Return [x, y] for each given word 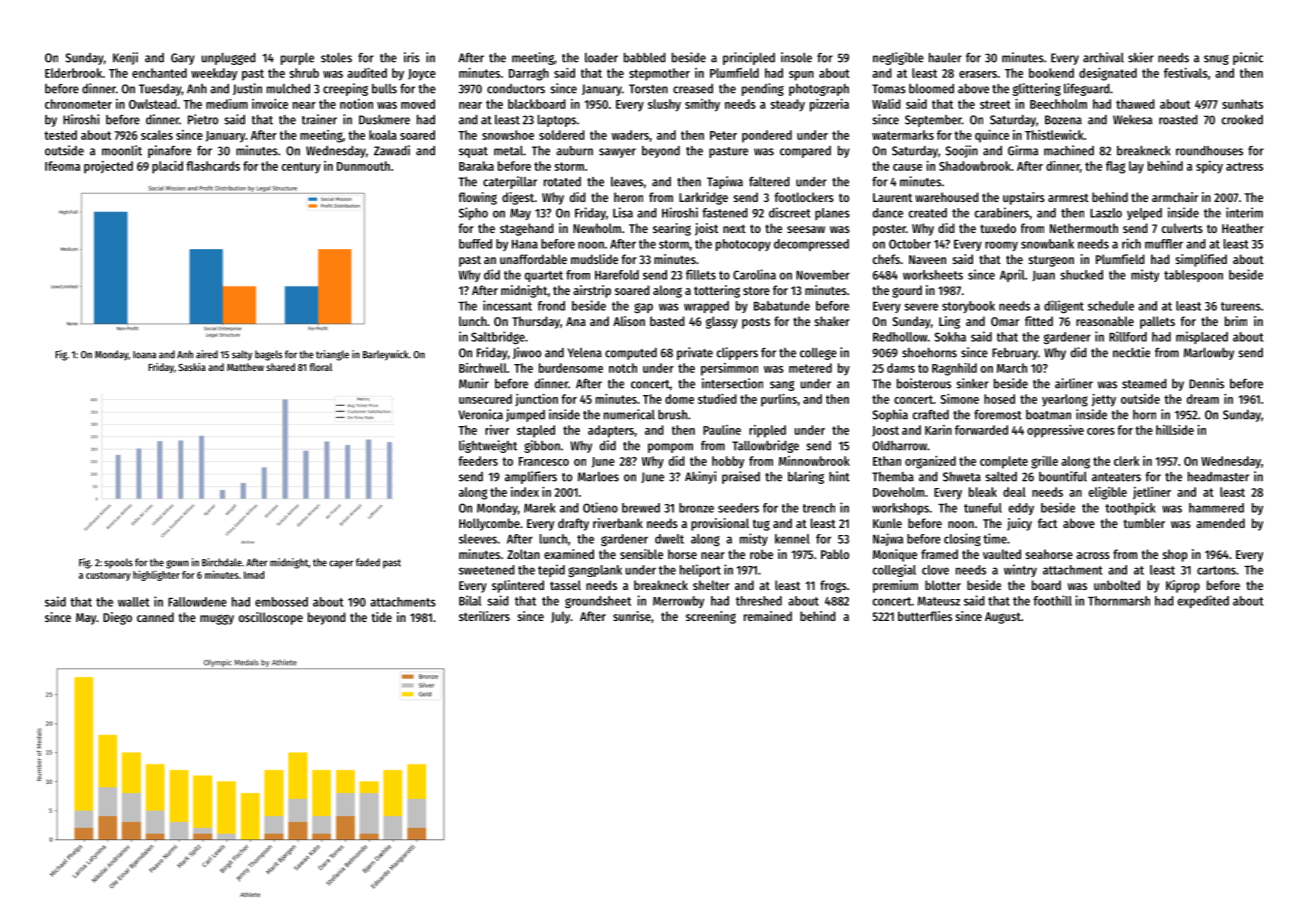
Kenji [125, 58]
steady [788, 105]
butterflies [925, 616]
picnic [1248, 58]
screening [711, 617]
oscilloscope [271, 618]
